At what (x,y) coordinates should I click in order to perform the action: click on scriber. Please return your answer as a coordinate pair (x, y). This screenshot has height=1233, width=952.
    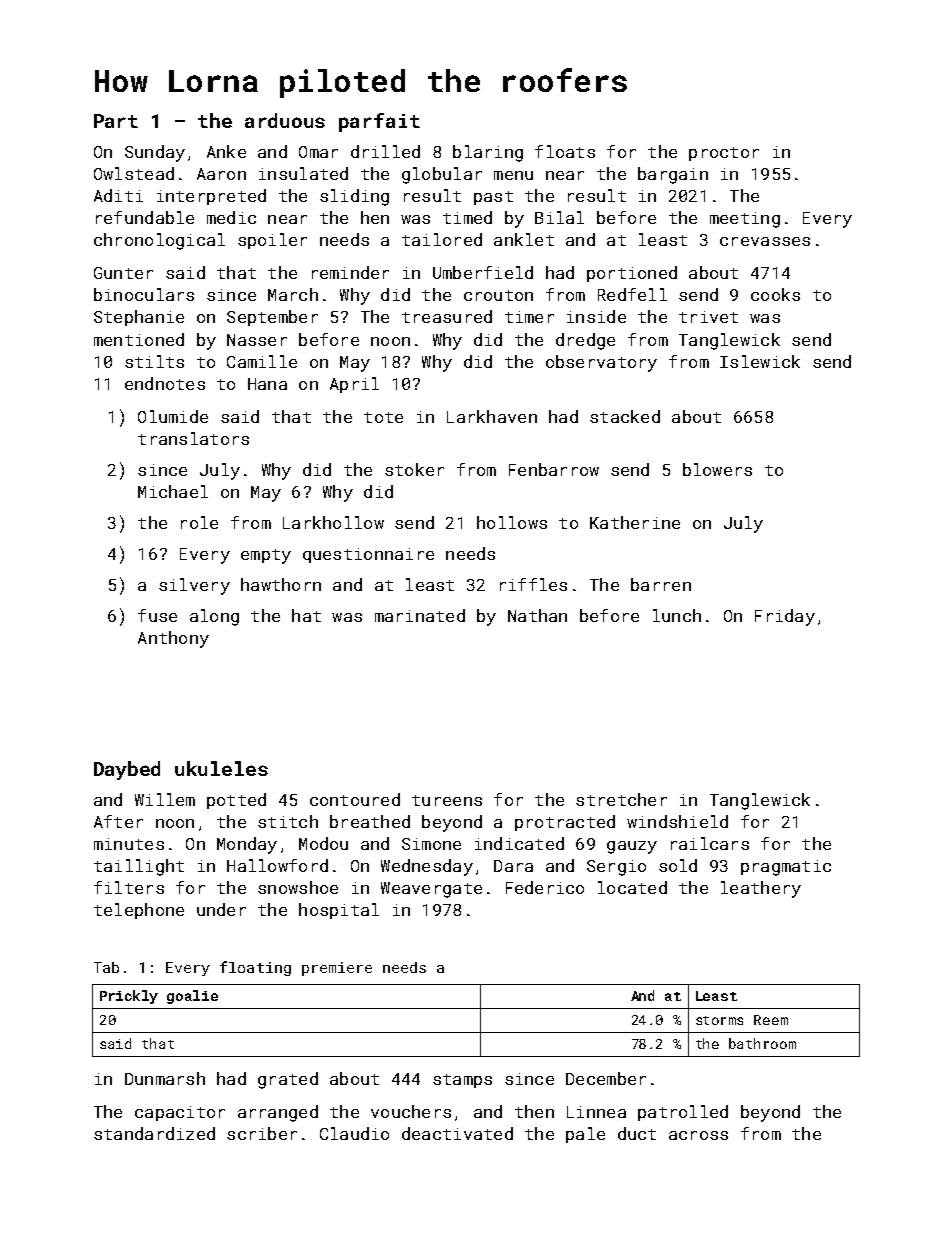
    Looking at the image, I should click on (262, 1133).
